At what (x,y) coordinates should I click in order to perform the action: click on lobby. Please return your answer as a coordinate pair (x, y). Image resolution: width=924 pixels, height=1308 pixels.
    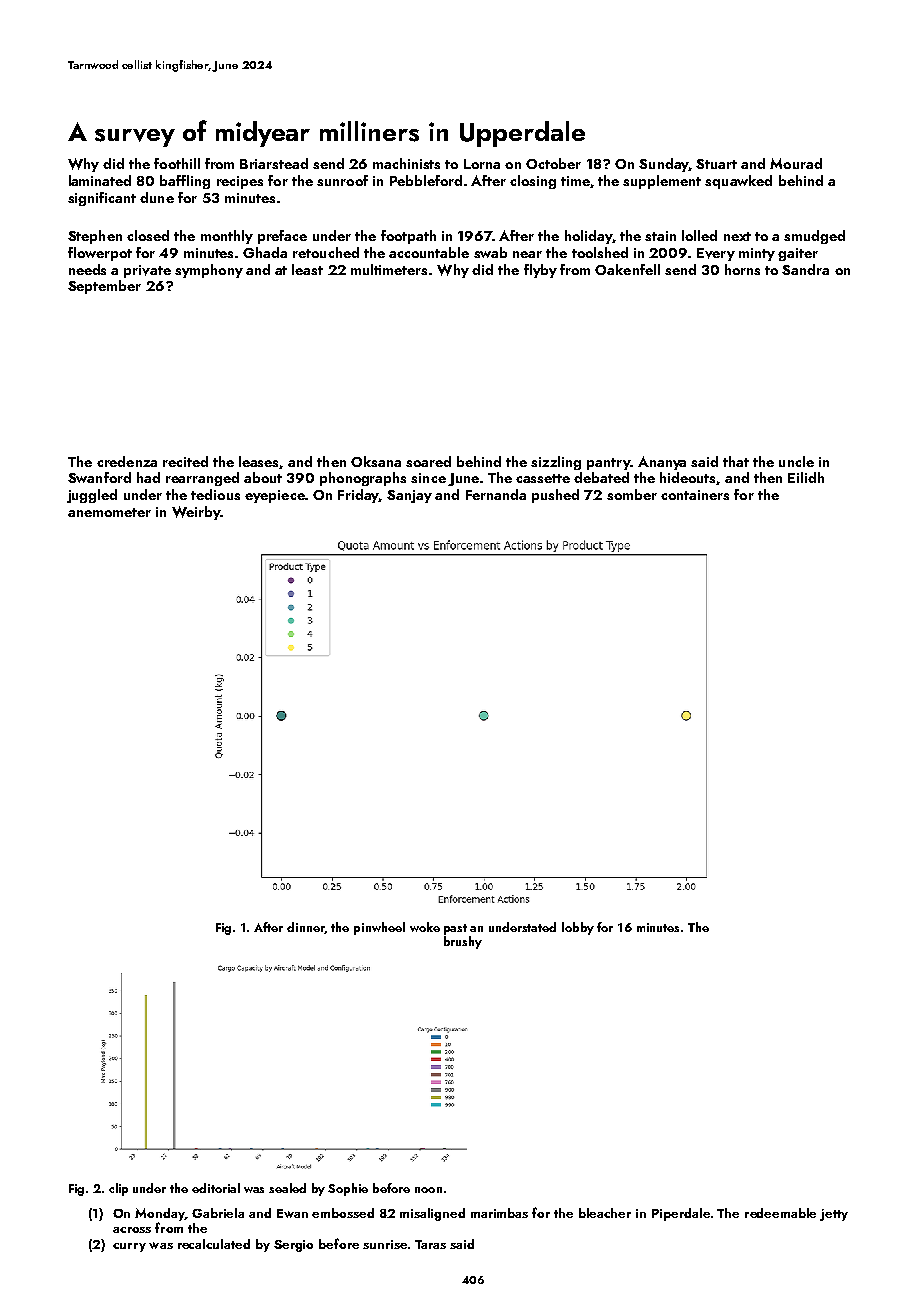
    Looking at the image, I should click on (578, 928).
